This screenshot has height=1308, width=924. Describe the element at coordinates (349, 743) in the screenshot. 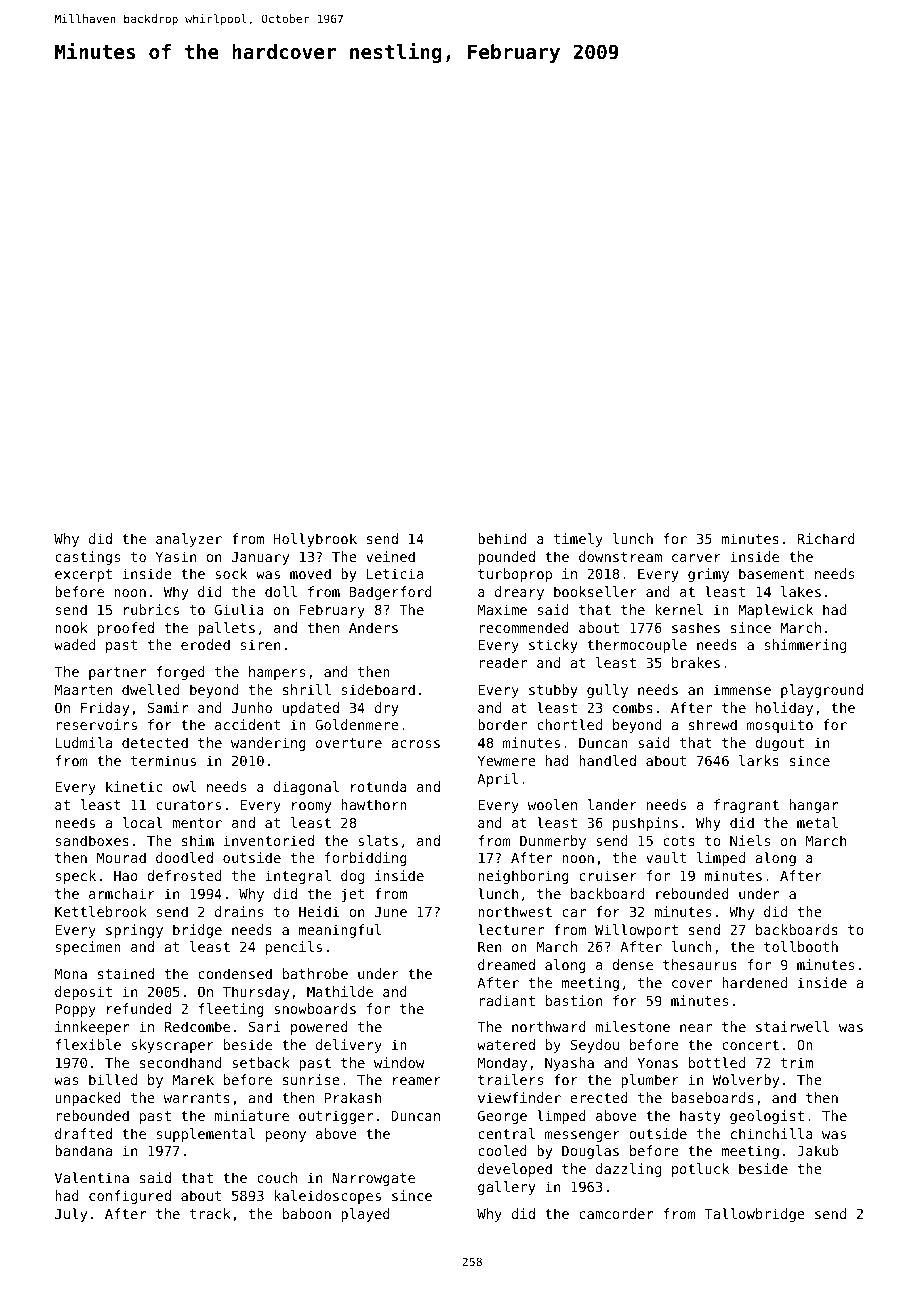

I see `overture` at that location.
